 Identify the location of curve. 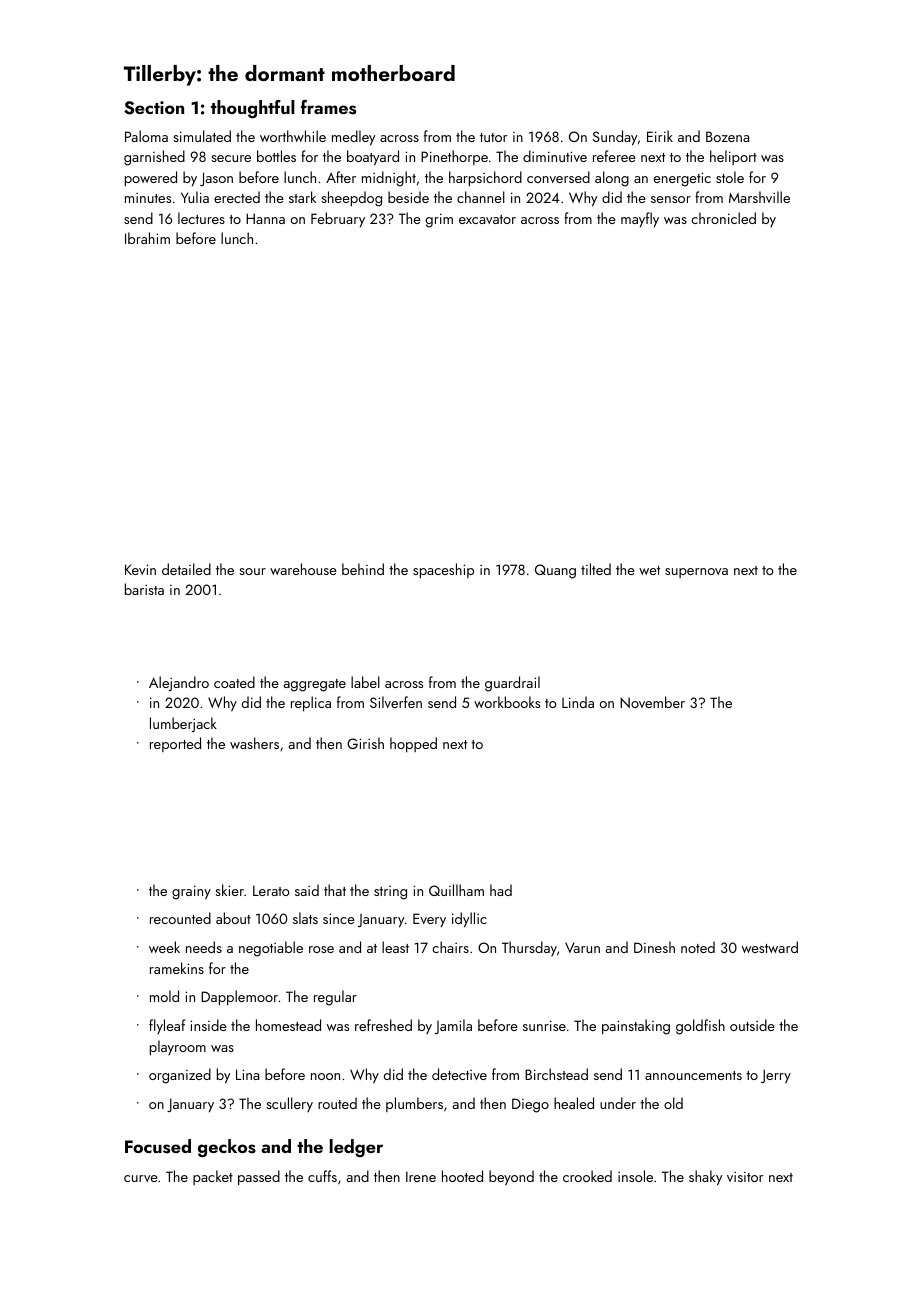
(141, 1178).
